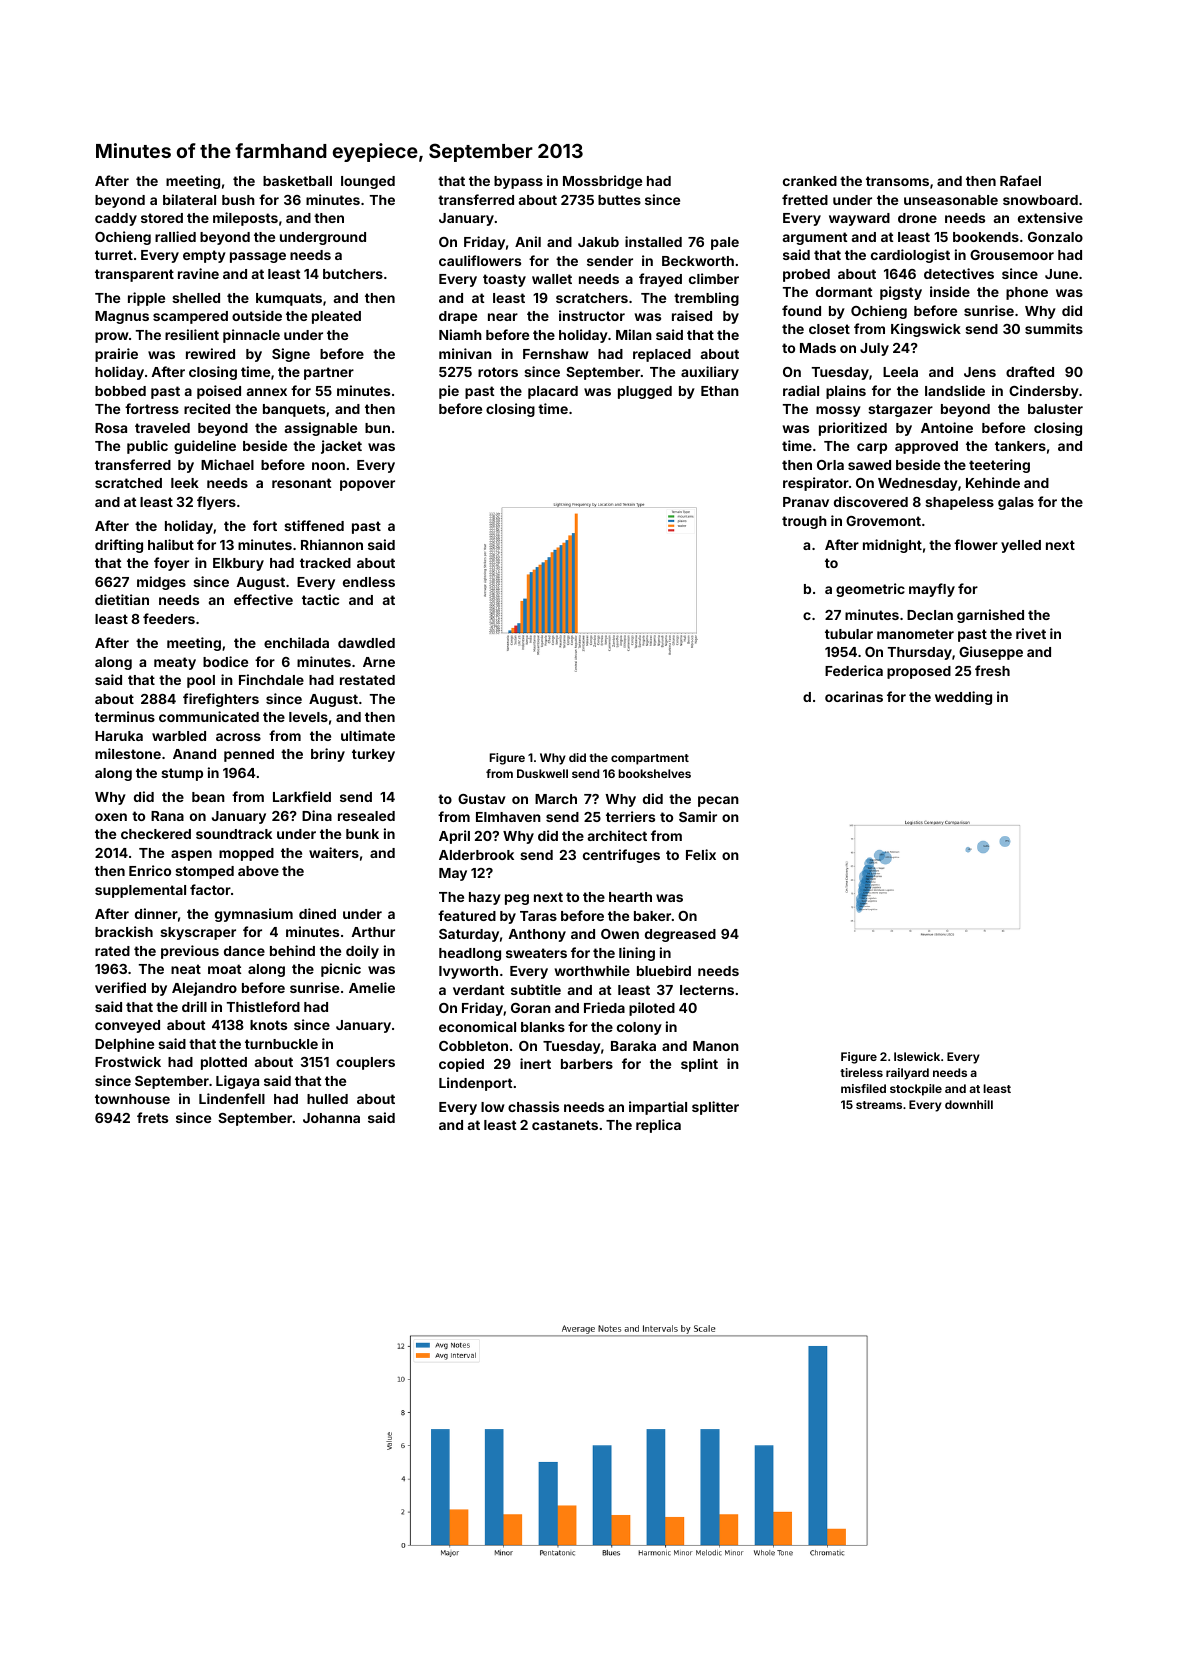  I want to click on frets, so click(152, 1117).
